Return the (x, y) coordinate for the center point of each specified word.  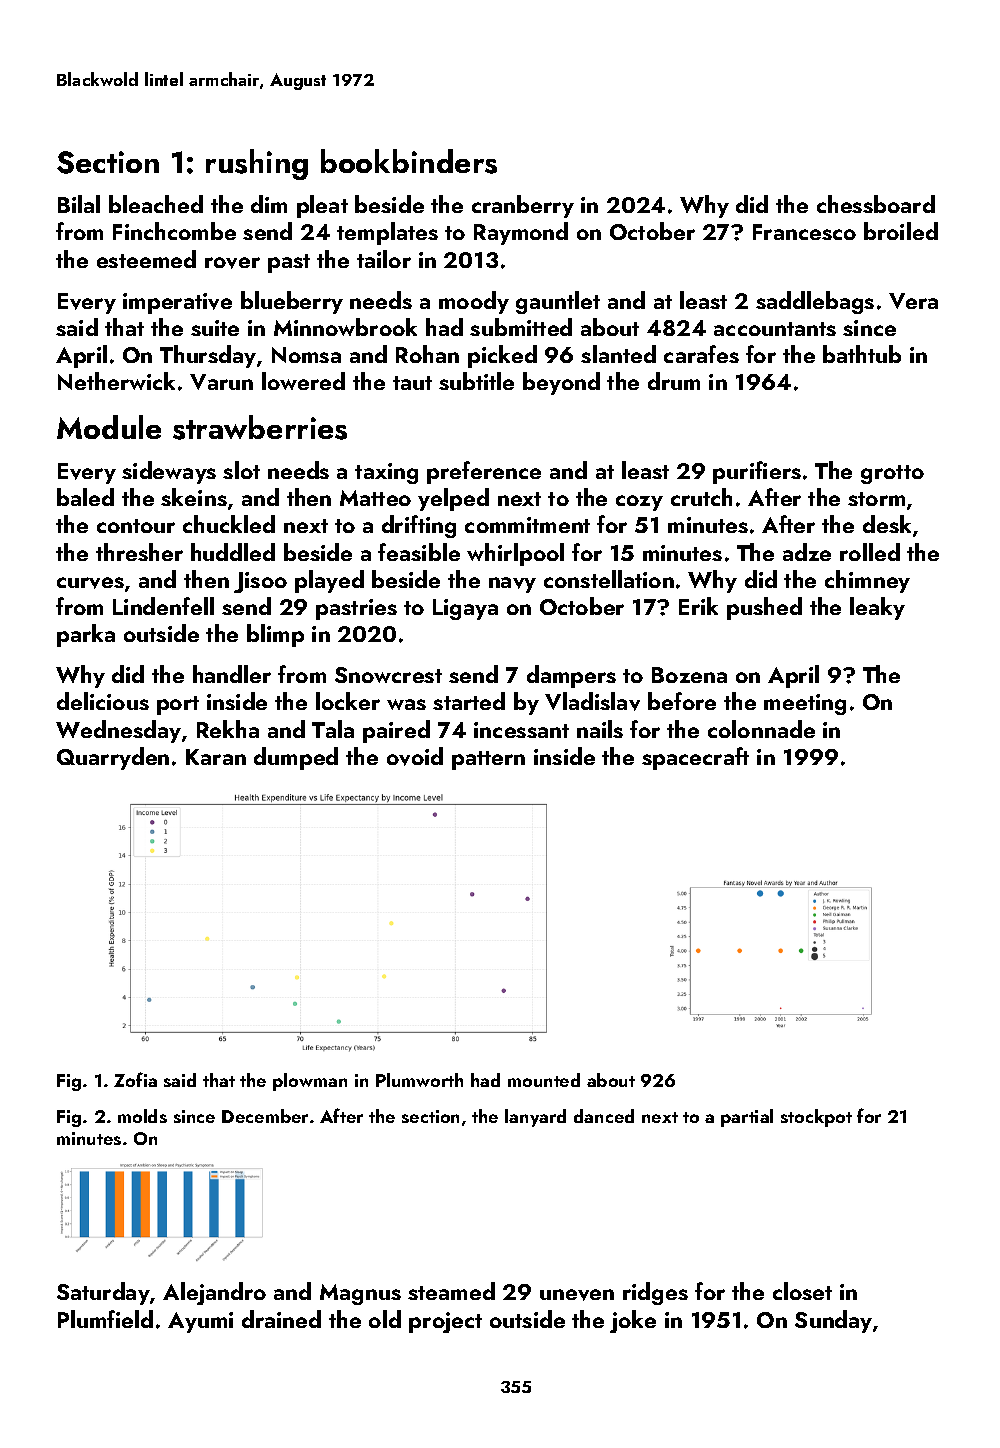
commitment (527, 525)
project (445, 1322)
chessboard (876, 204)
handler (232, 674)
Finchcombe (174, 231)
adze (807, 552)
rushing (257, 164)
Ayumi (200, 1322)
